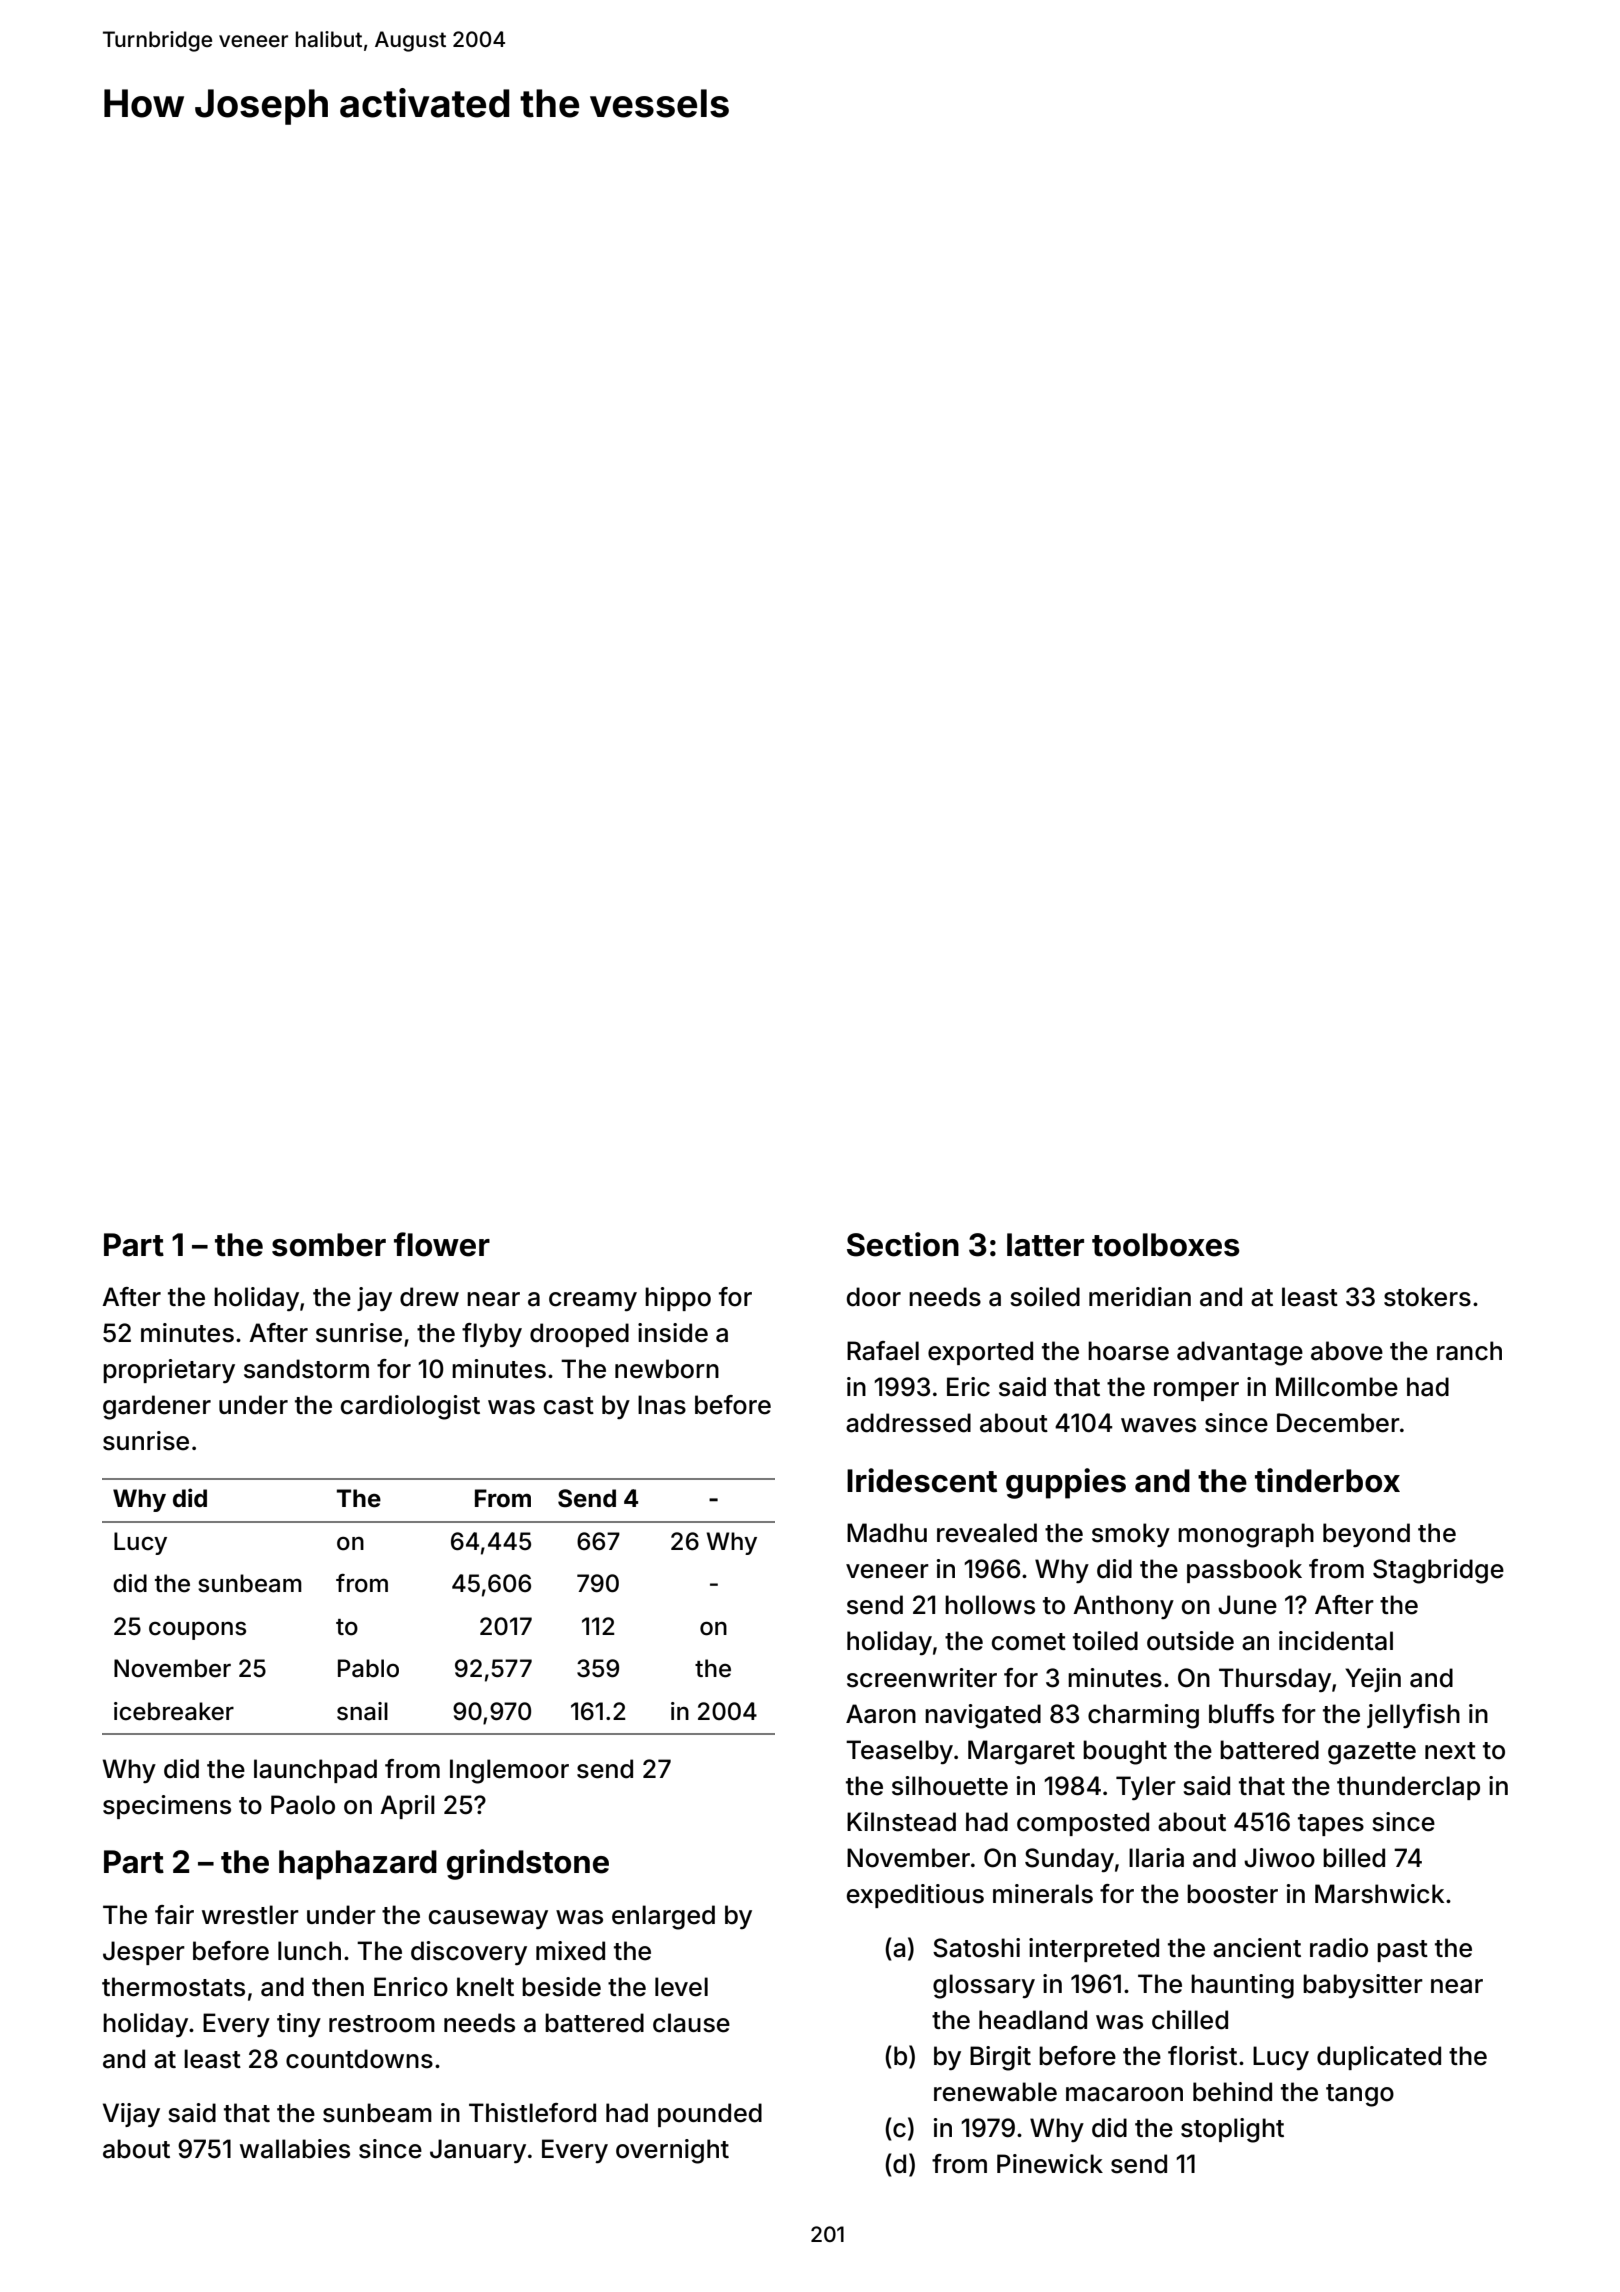 The width and height of the page is (1620, 2292). What do you see at coordinates (295, 2149) in the page?
I see `wallabies` at bounding box center [295, 2149].
